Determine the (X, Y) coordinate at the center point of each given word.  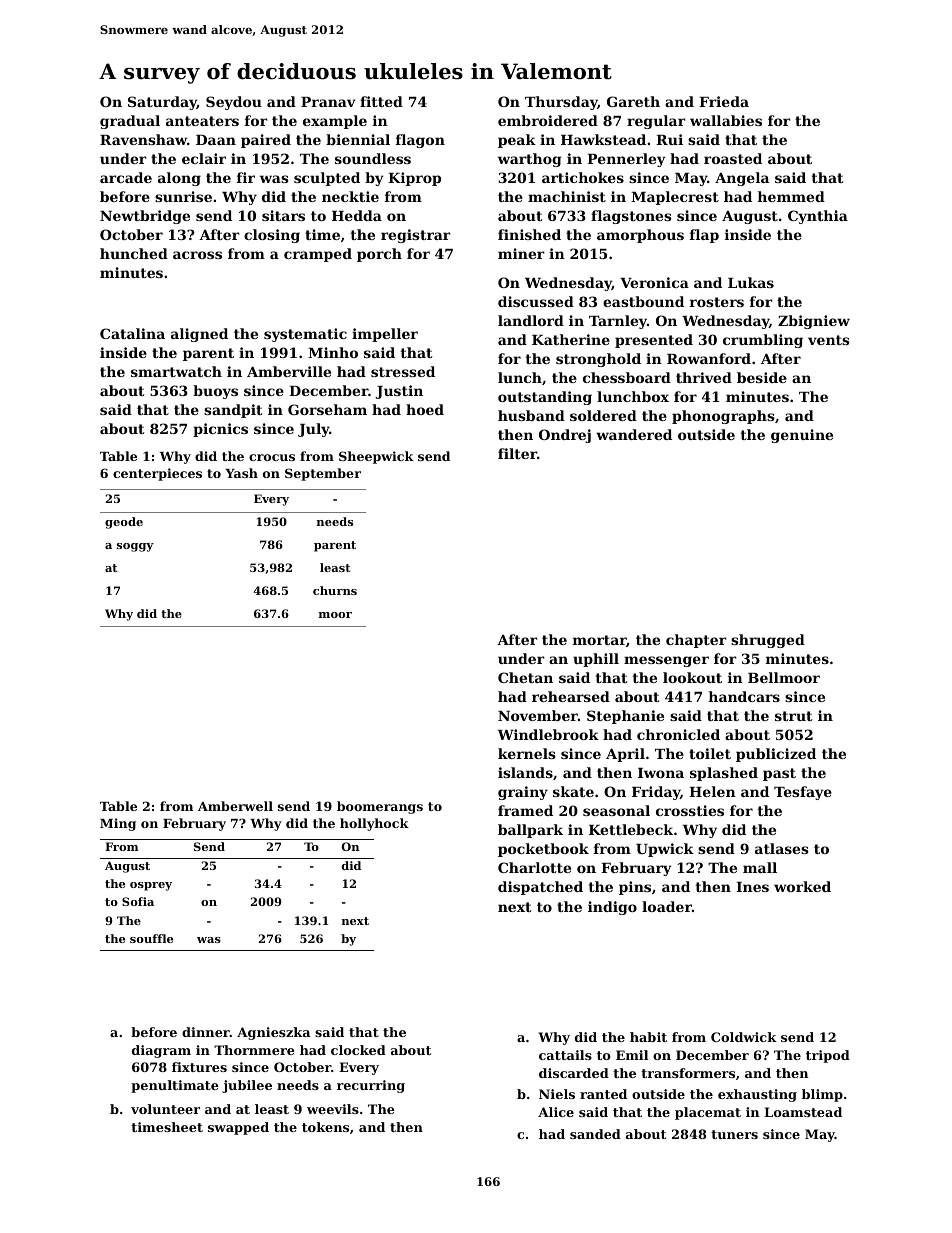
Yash (241, 473)
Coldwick (744, 1037)
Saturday (162, 103)
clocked (358, 1050)
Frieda (724, 101)
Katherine (571, 339)
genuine (802, 436)
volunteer (165, 1109)
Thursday (561, 103)
